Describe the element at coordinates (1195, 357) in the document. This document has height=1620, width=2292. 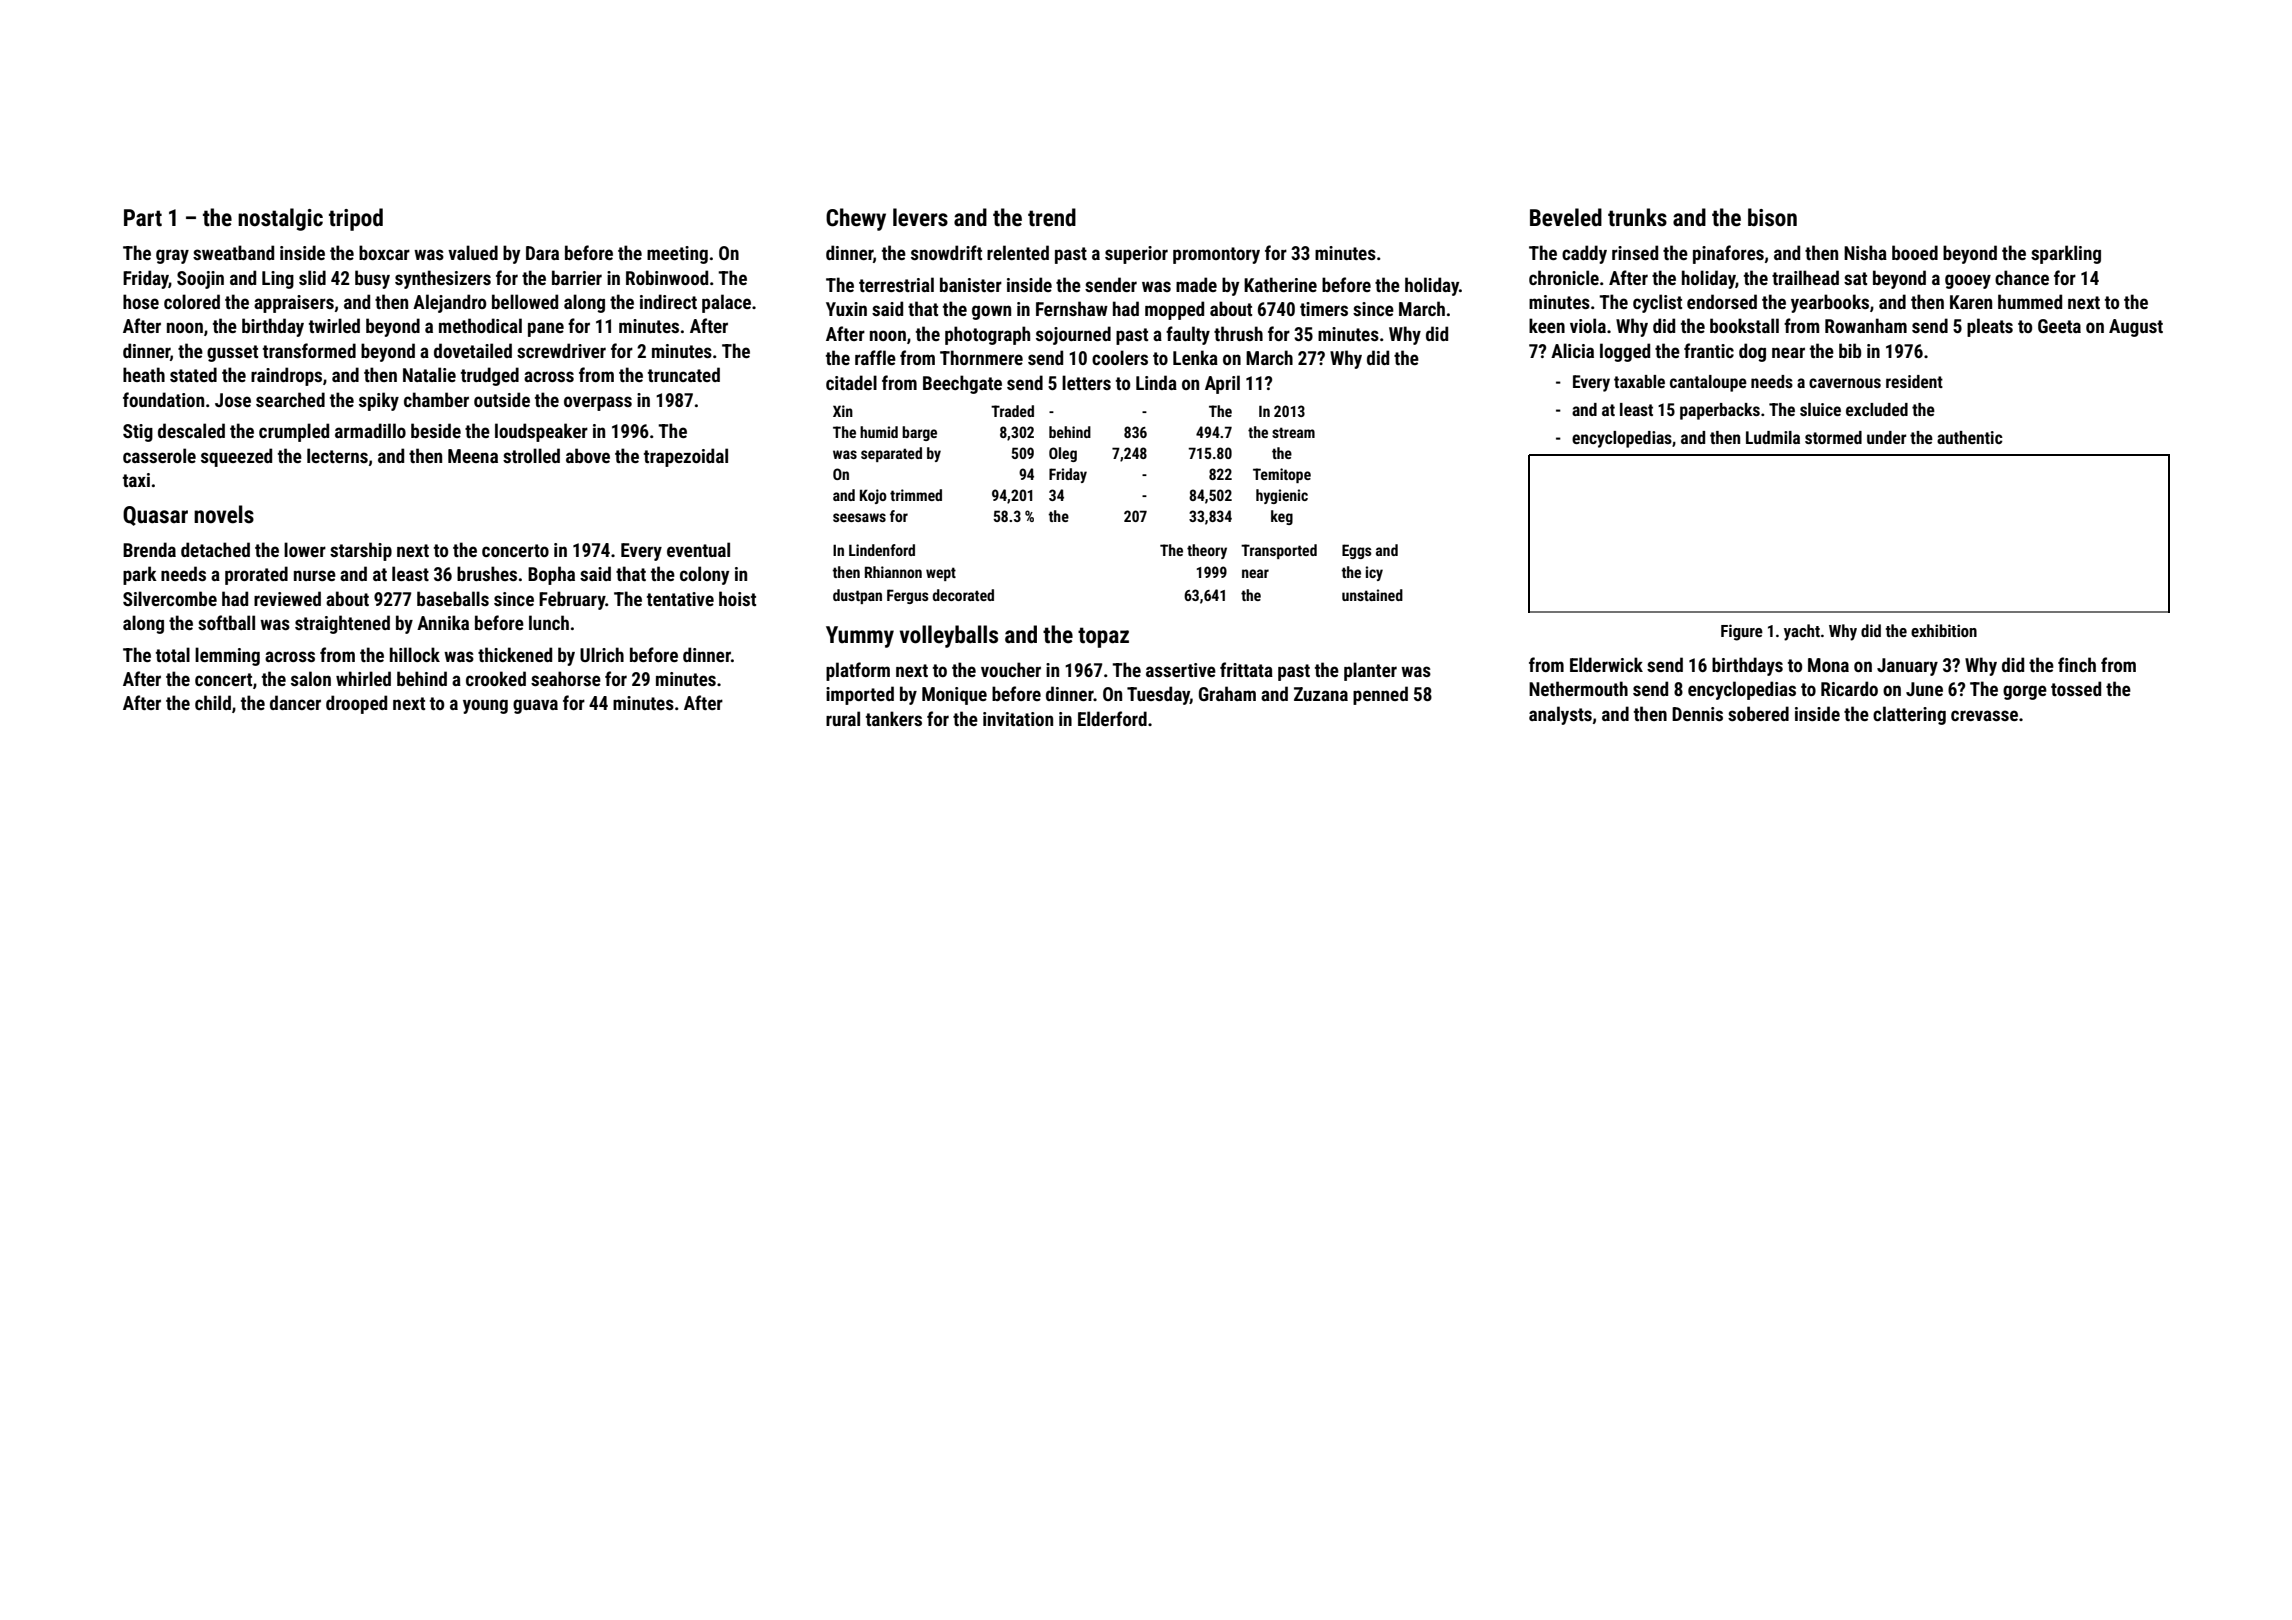
I see `Lenka` at that location.
